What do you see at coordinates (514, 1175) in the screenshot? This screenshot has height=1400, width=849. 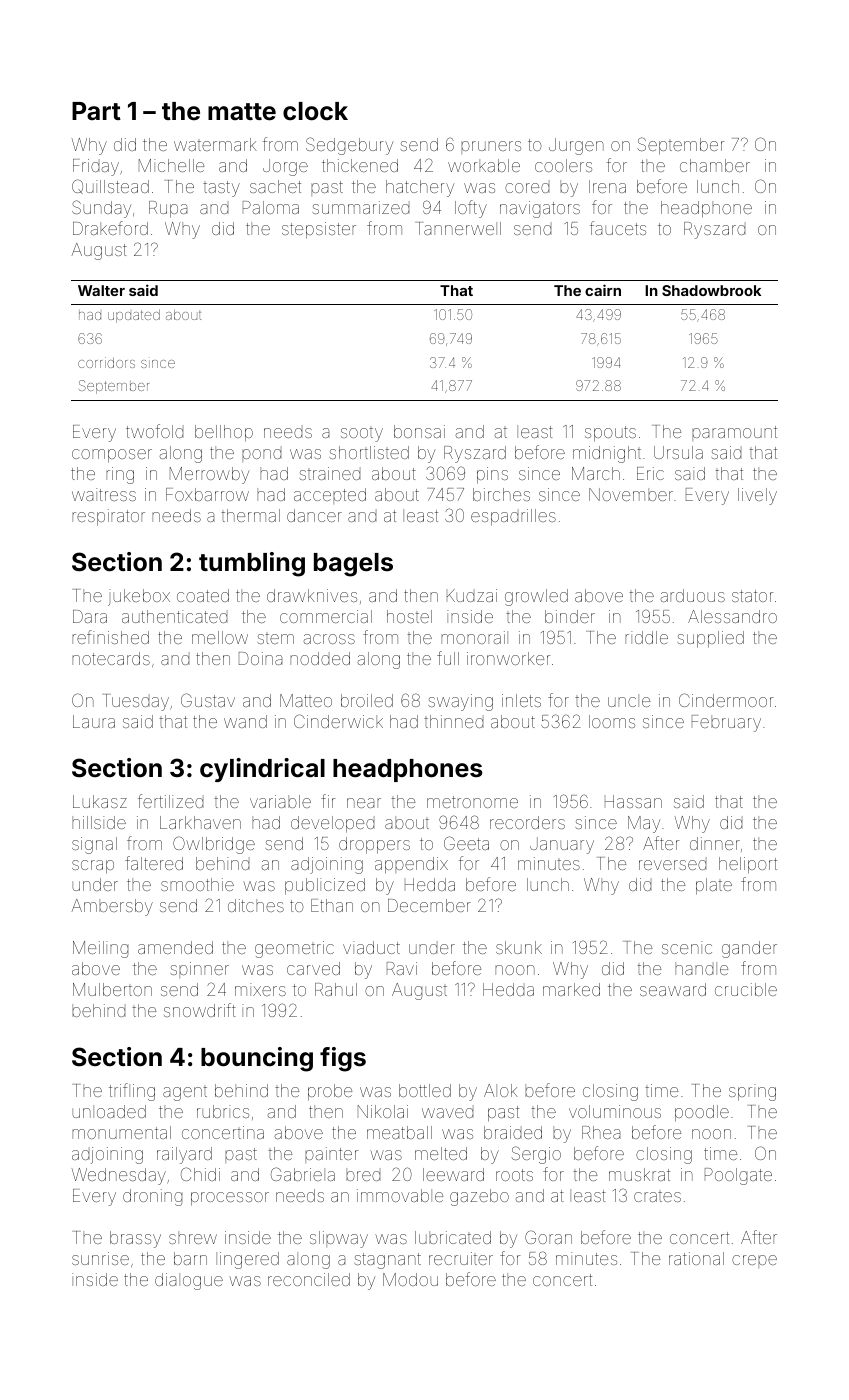 I see `roots` at bounding box center [514, 1175].
